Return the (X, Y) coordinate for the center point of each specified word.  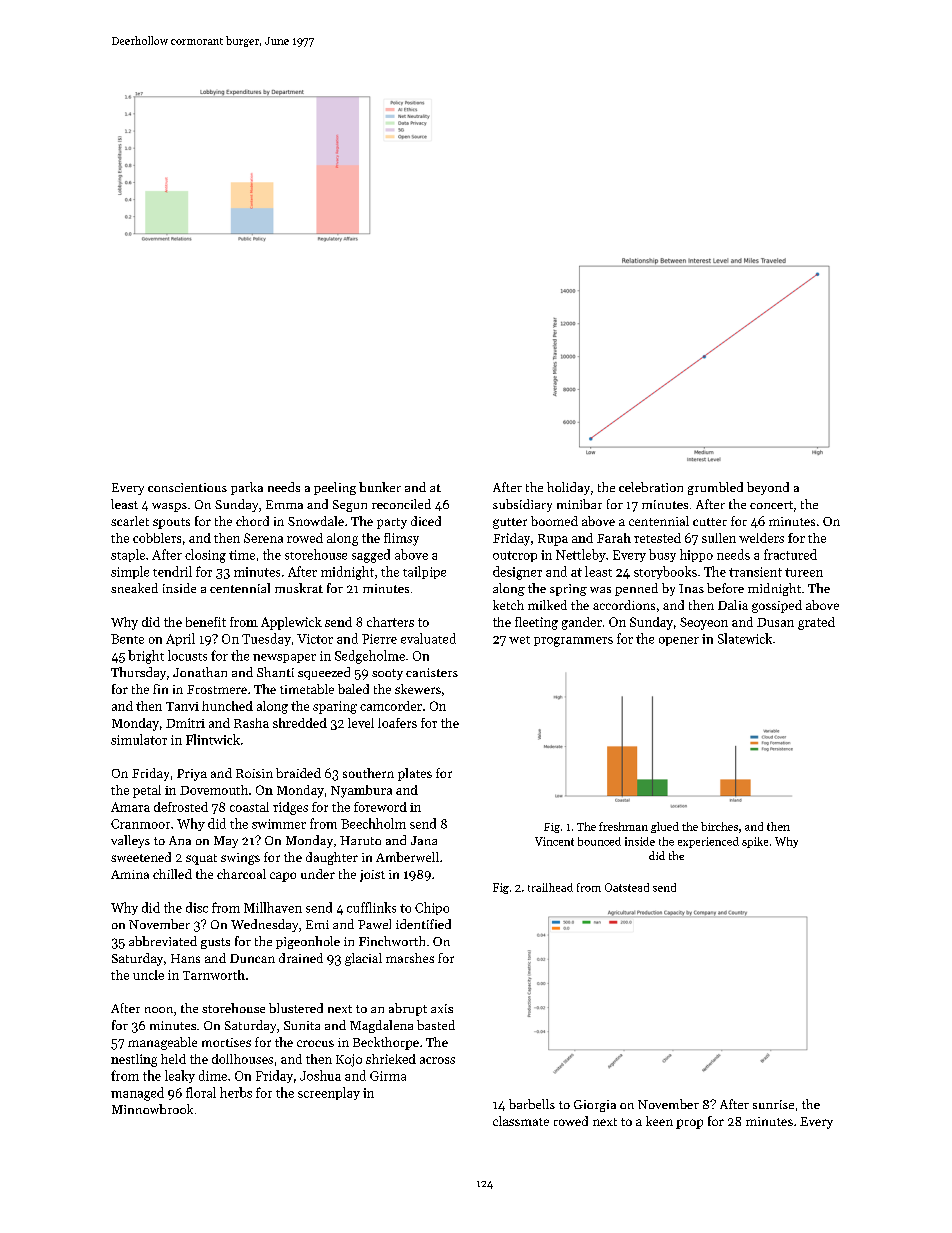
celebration (651, 487)
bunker (380, 487)
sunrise (773, 1104)
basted (436, 1025)
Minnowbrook (152, 1109)
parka (247, 488)
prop (689, 1124)
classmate (521, 1121)
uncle (148, 975)
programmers (573, 642)
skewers (418, 689)
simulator (139, 739)
